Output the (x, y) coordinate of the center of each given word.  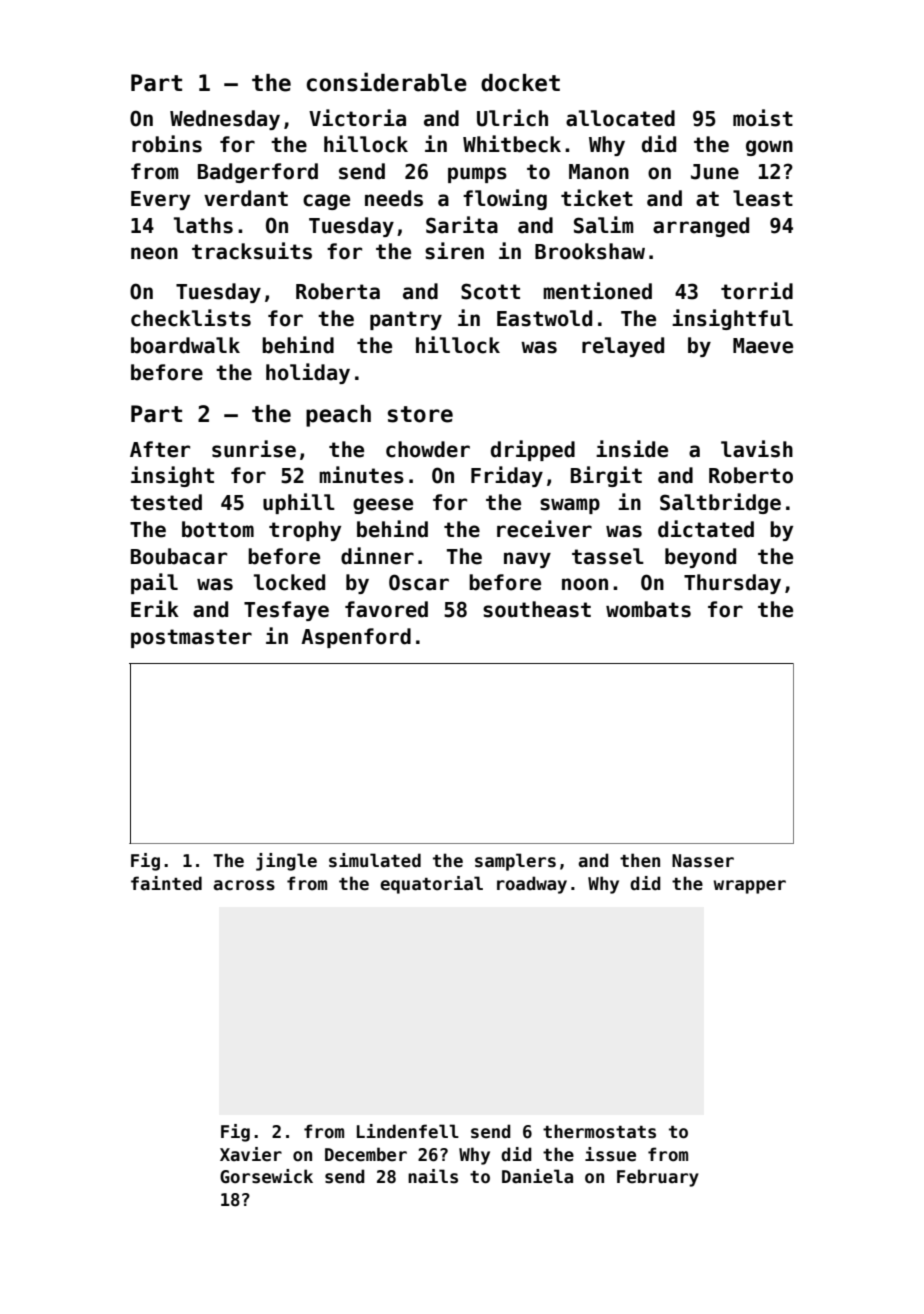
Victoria (357, 118)
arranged (701, 227)
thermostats (599, 1131)
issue (610, 1154)
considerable (387, 82)
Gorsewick (266, 1176)
